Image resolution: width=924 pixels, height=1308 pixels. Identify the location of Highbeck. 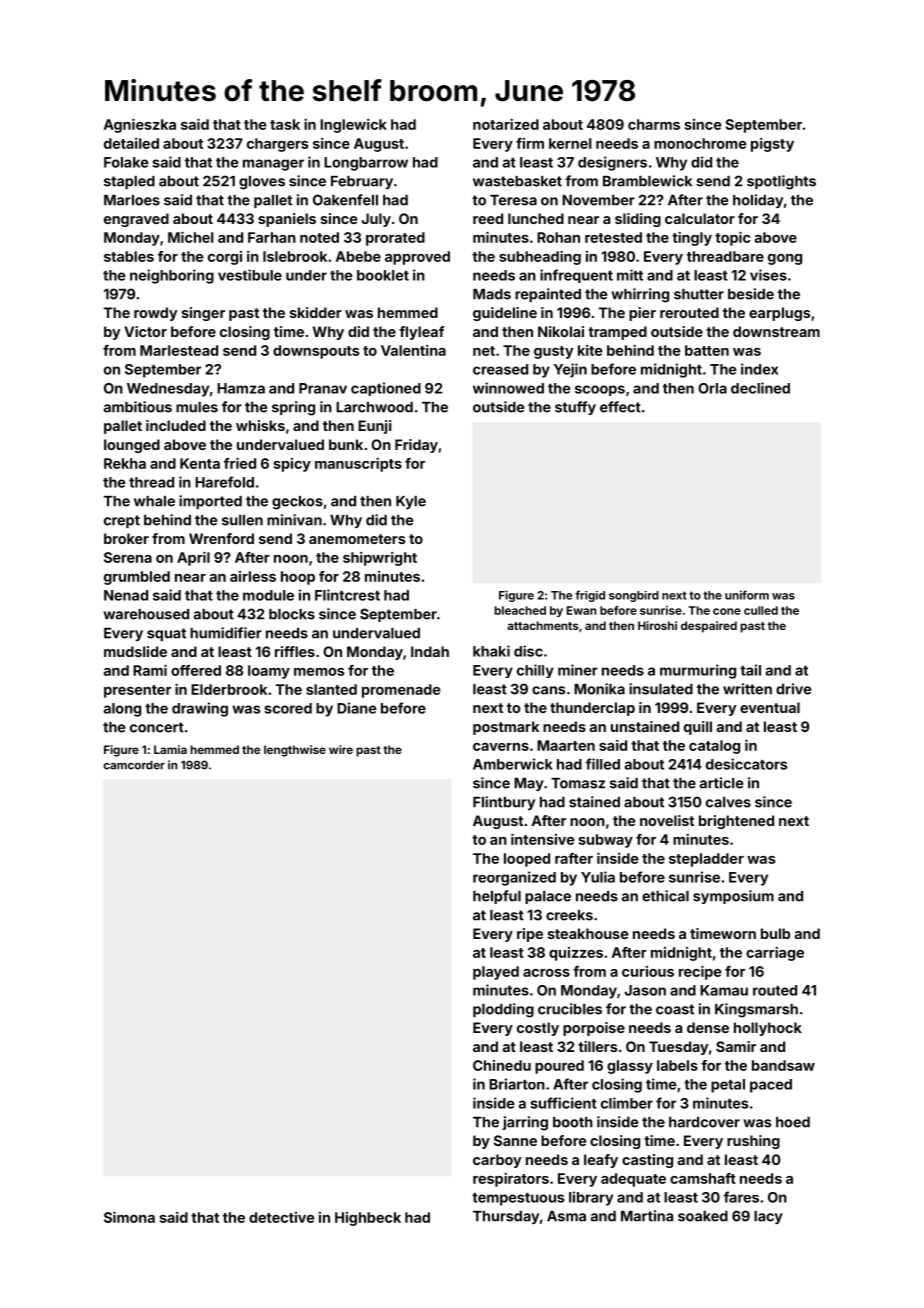
(368, 1219).
